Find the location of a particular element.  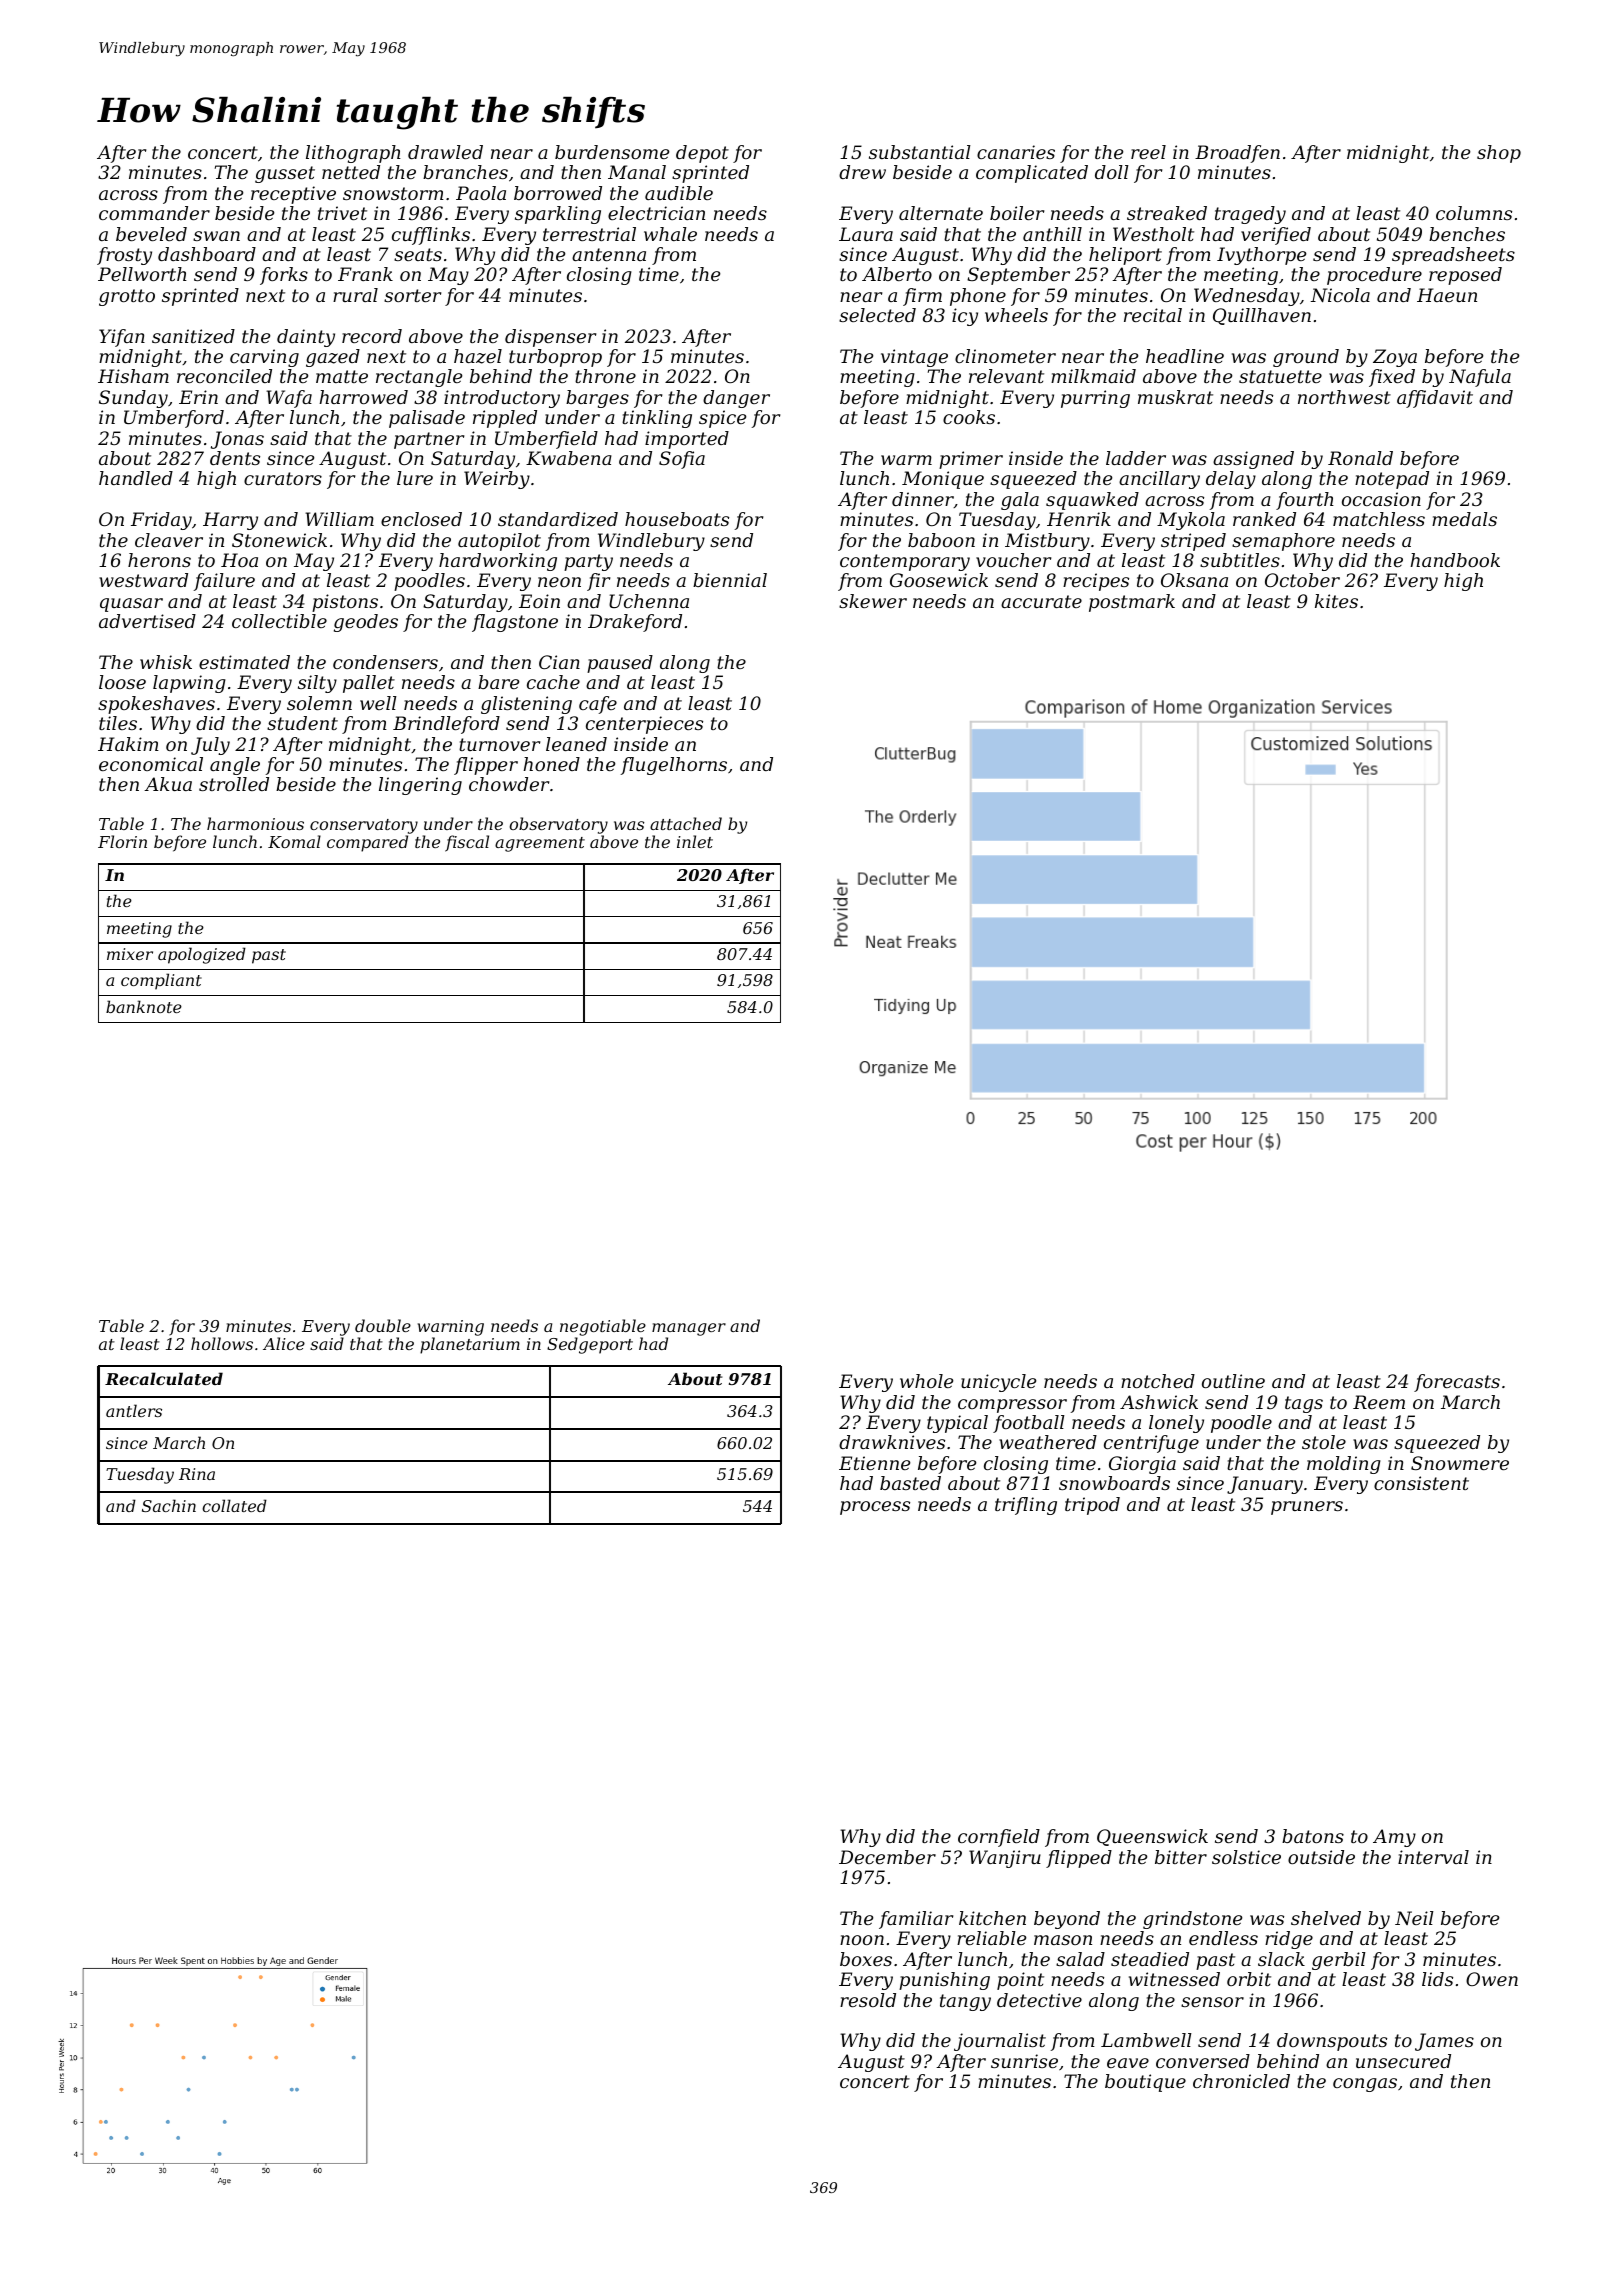

outline is located at coordinates (1233, 1381).
